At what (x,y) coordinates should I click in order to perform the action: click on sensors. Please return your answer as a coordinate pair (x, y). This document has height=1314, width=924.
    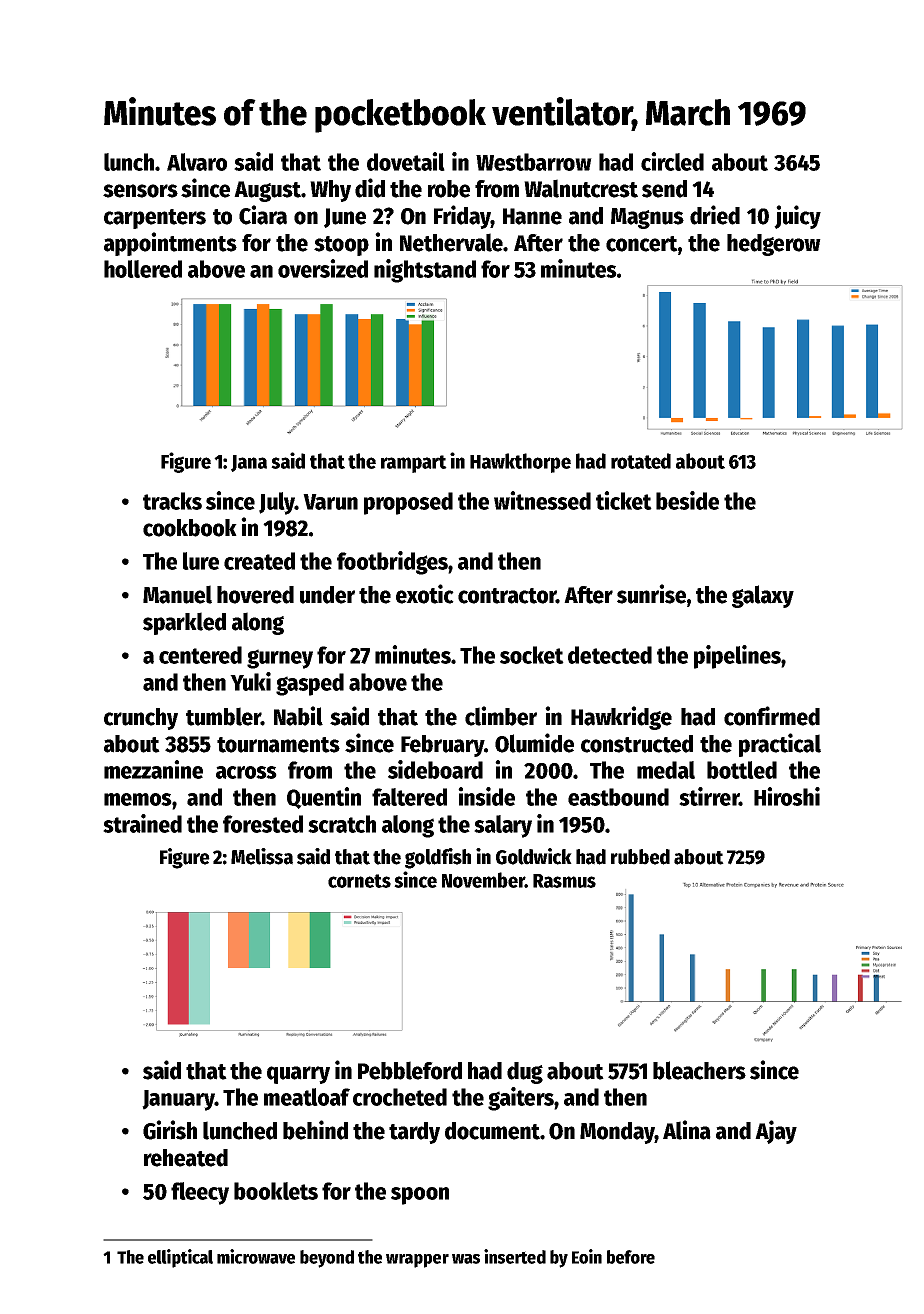
    Looking at the image, I should click on (140, 191).
